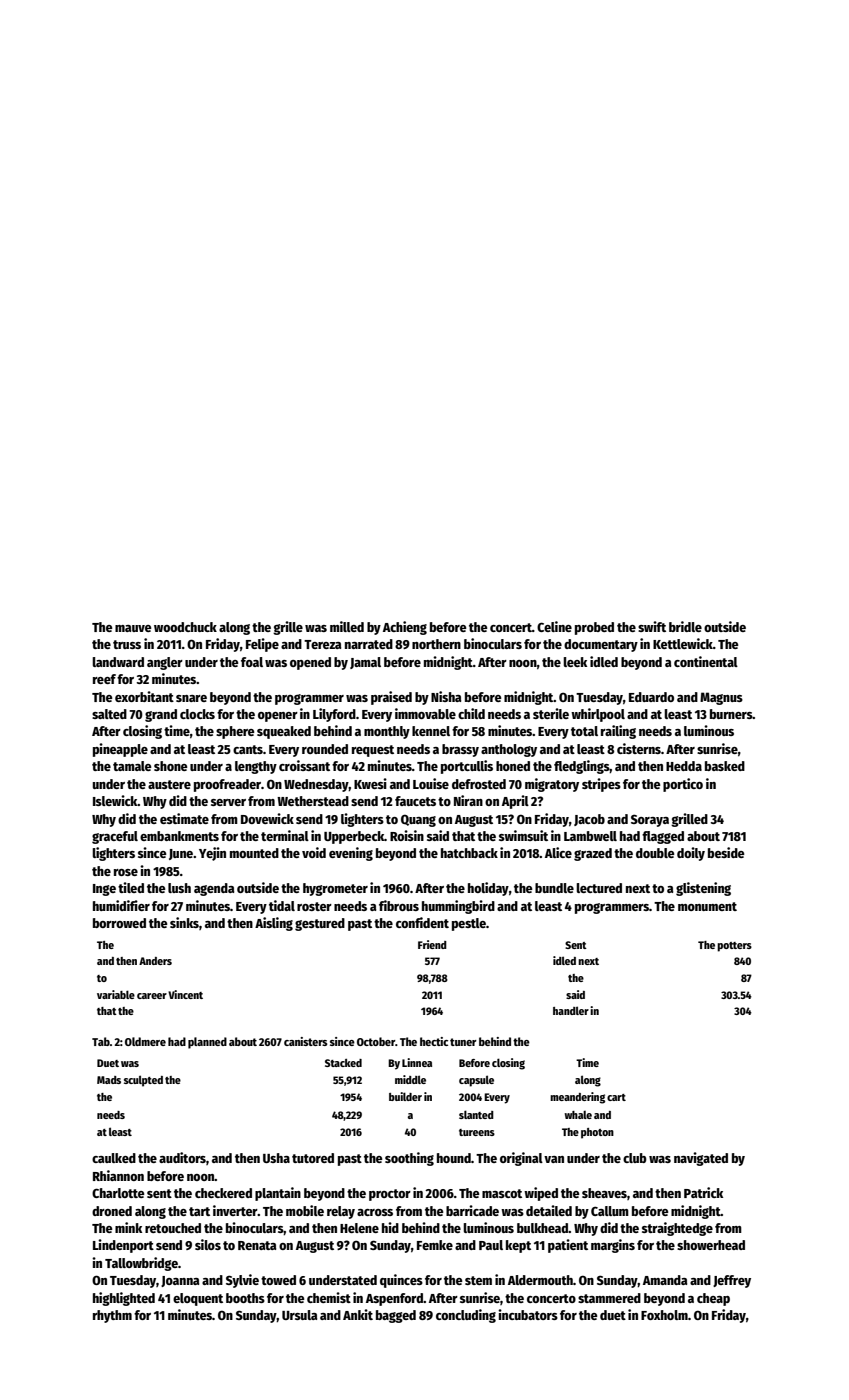 This page has width=849, height=1400. What do you see at coordinates (703, 1192) in the page?
I see `Patrick` at bounding box center [703, 1192].
